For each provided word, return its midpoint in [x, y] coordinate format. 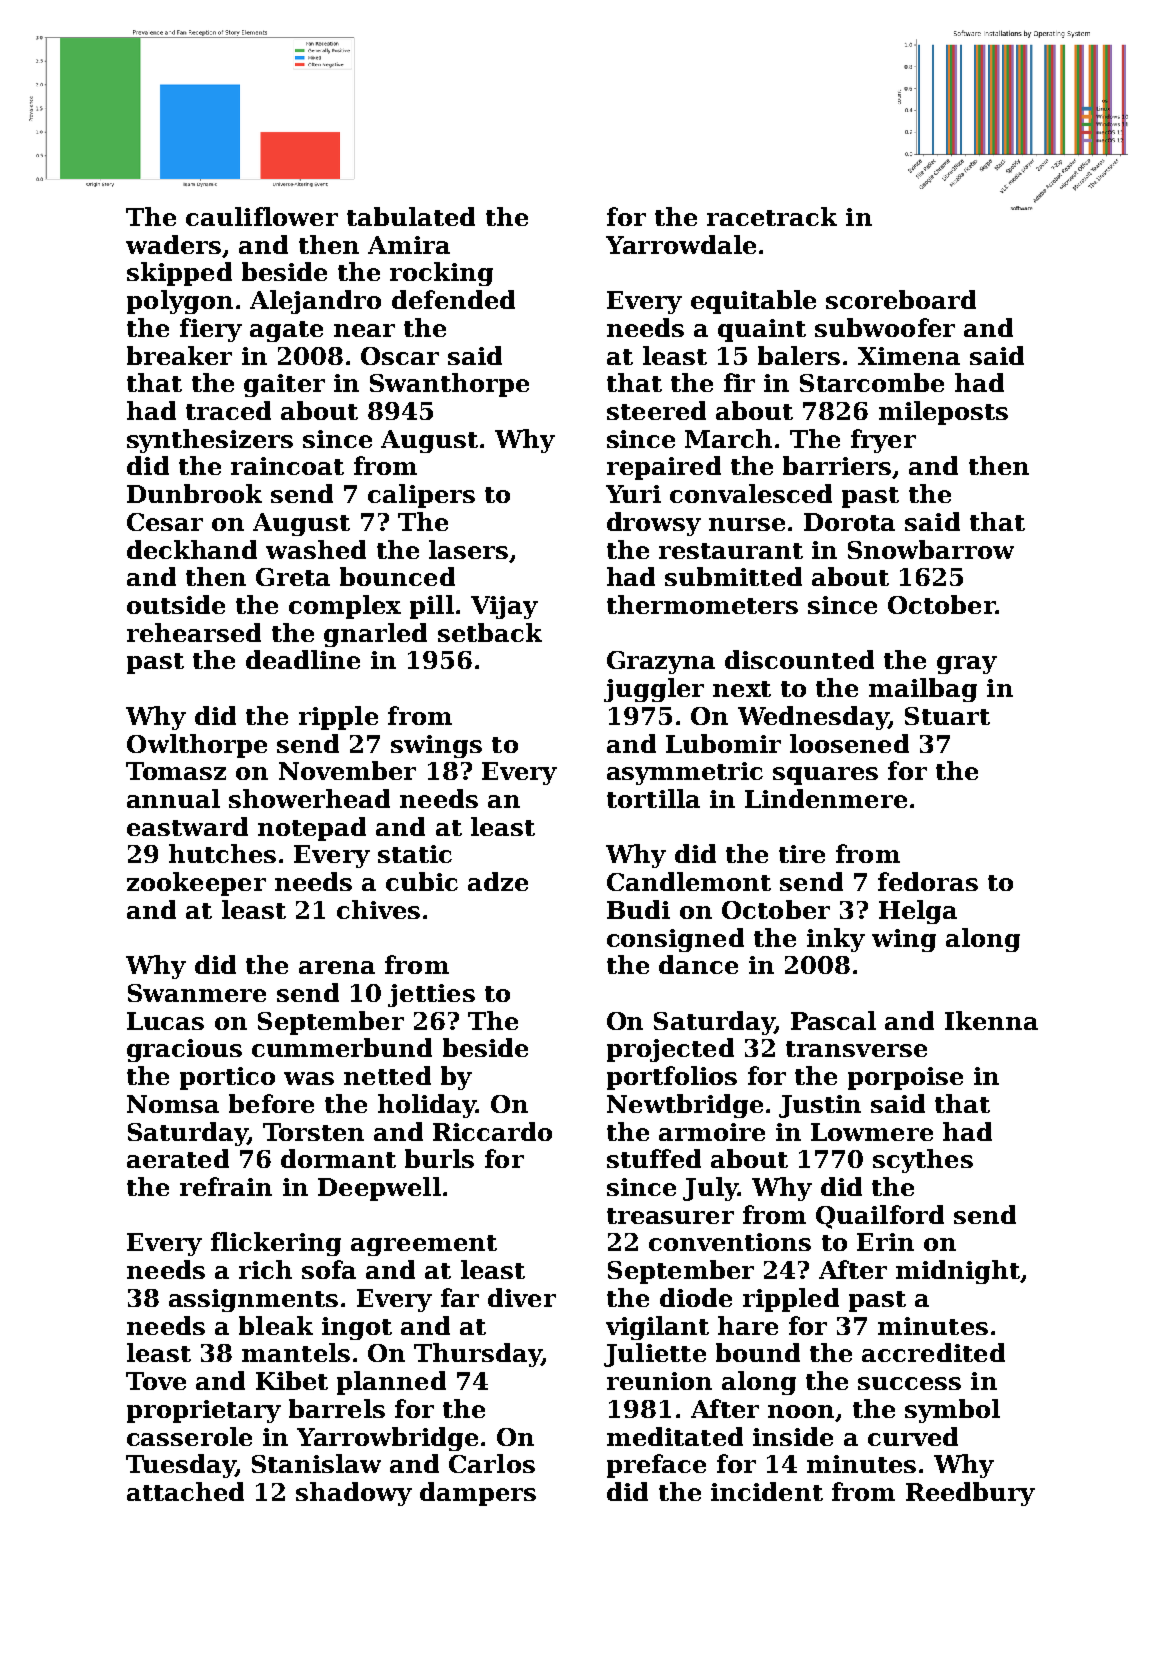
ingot [357, 1328]
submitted [733, 576]
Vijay [504, 607]
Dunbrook [194, 493]
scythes [923, 1161]
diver [522, 1297]
